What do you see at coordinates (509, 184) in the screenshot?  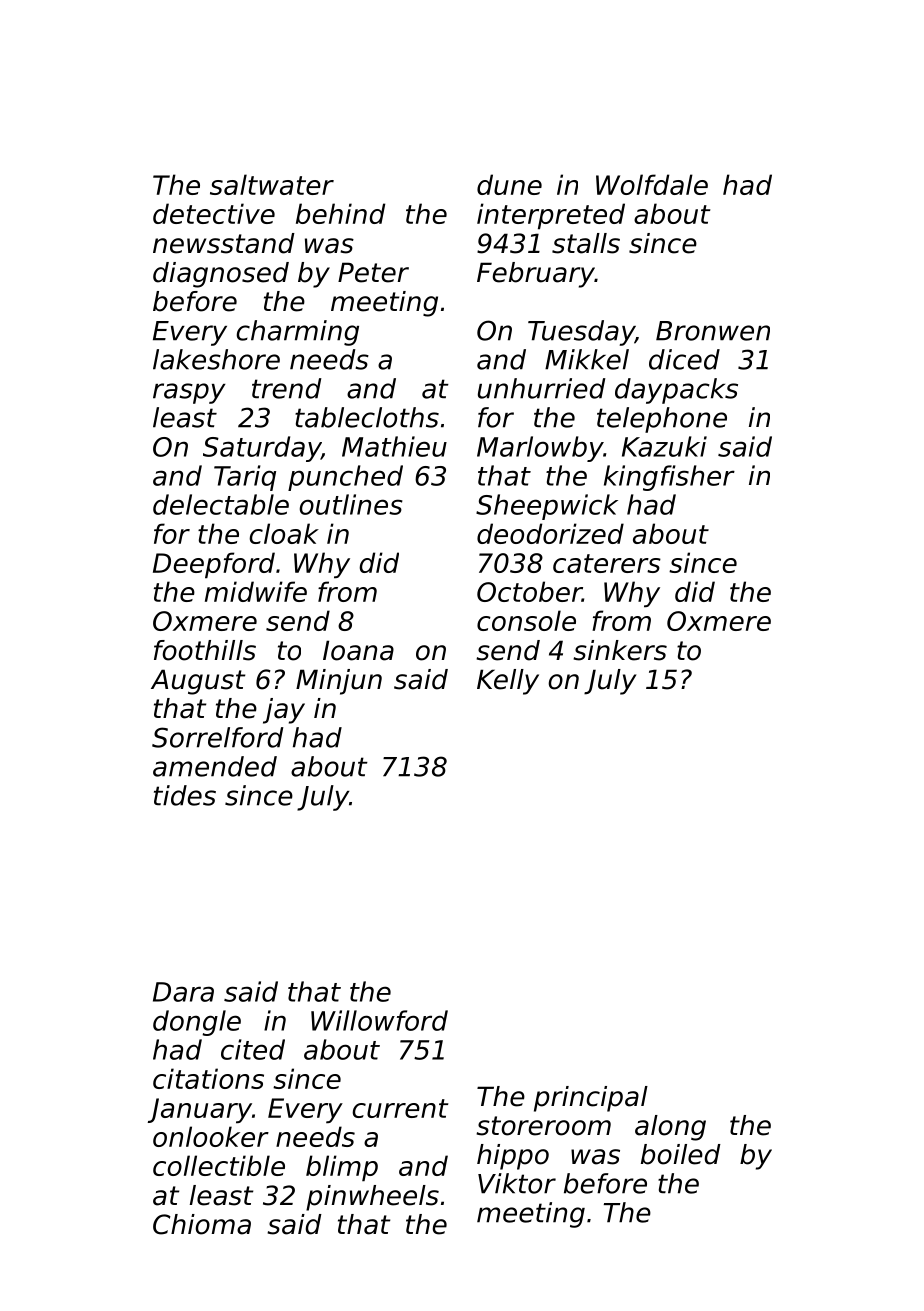 I see `dune` at bounding box center [509, 184].
